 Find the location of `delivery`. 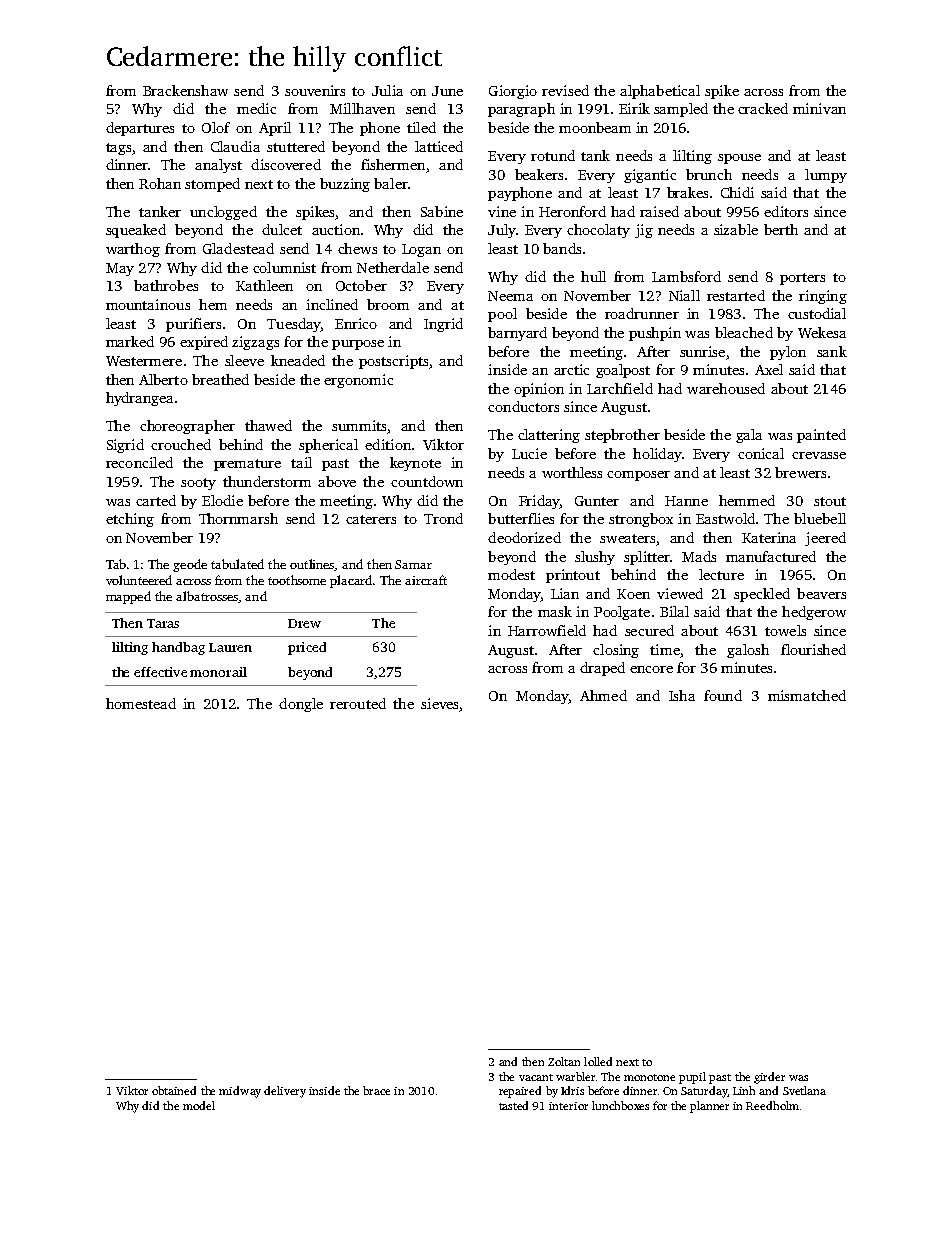

delivery is located at coordinates (285, 1092).
